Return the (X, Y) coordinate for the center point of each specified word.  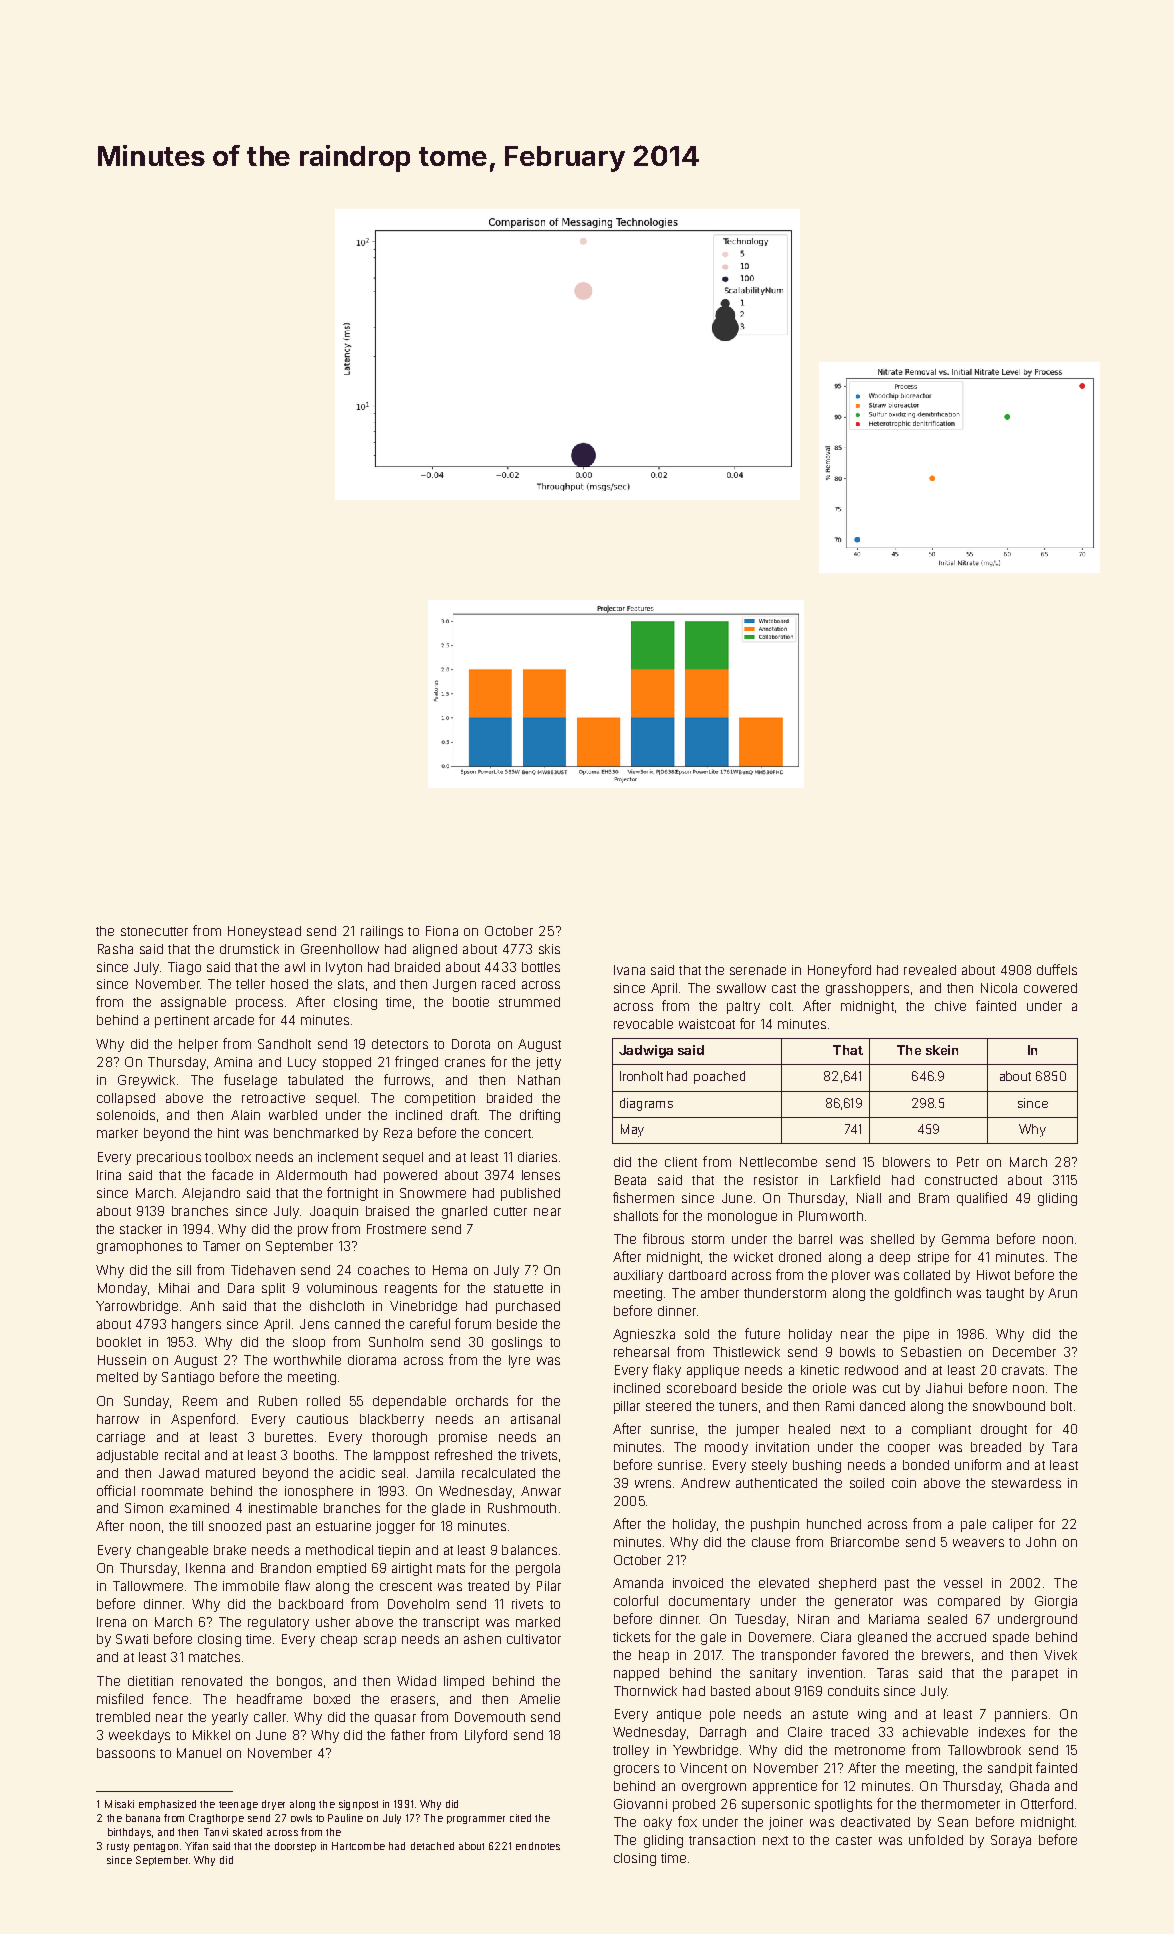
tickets (631, 1637)
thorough (399, 1438)
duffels (1057, 969)
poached (719, 1077)
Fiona (442, 931)
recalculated (498, 1473)
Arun (1062, 1293)
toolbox (228, 1157)
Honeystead (264, 932)
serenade (758, 970)
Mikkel (211, 1735)
